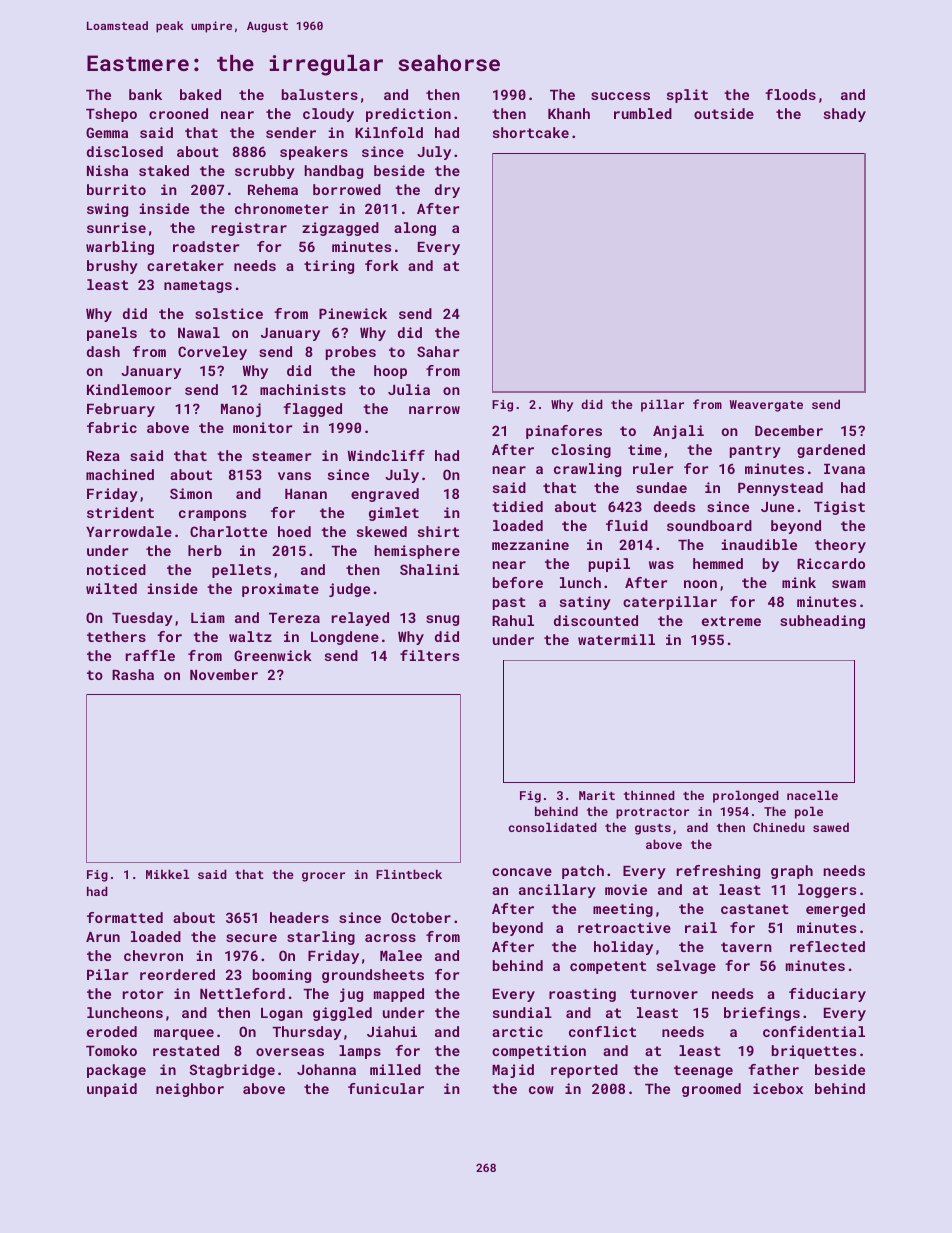 This screenshot has height=1233, width=952. Describe the element at coordinates (678, 432) in the screenshot. I see `Anjali` at that location.
